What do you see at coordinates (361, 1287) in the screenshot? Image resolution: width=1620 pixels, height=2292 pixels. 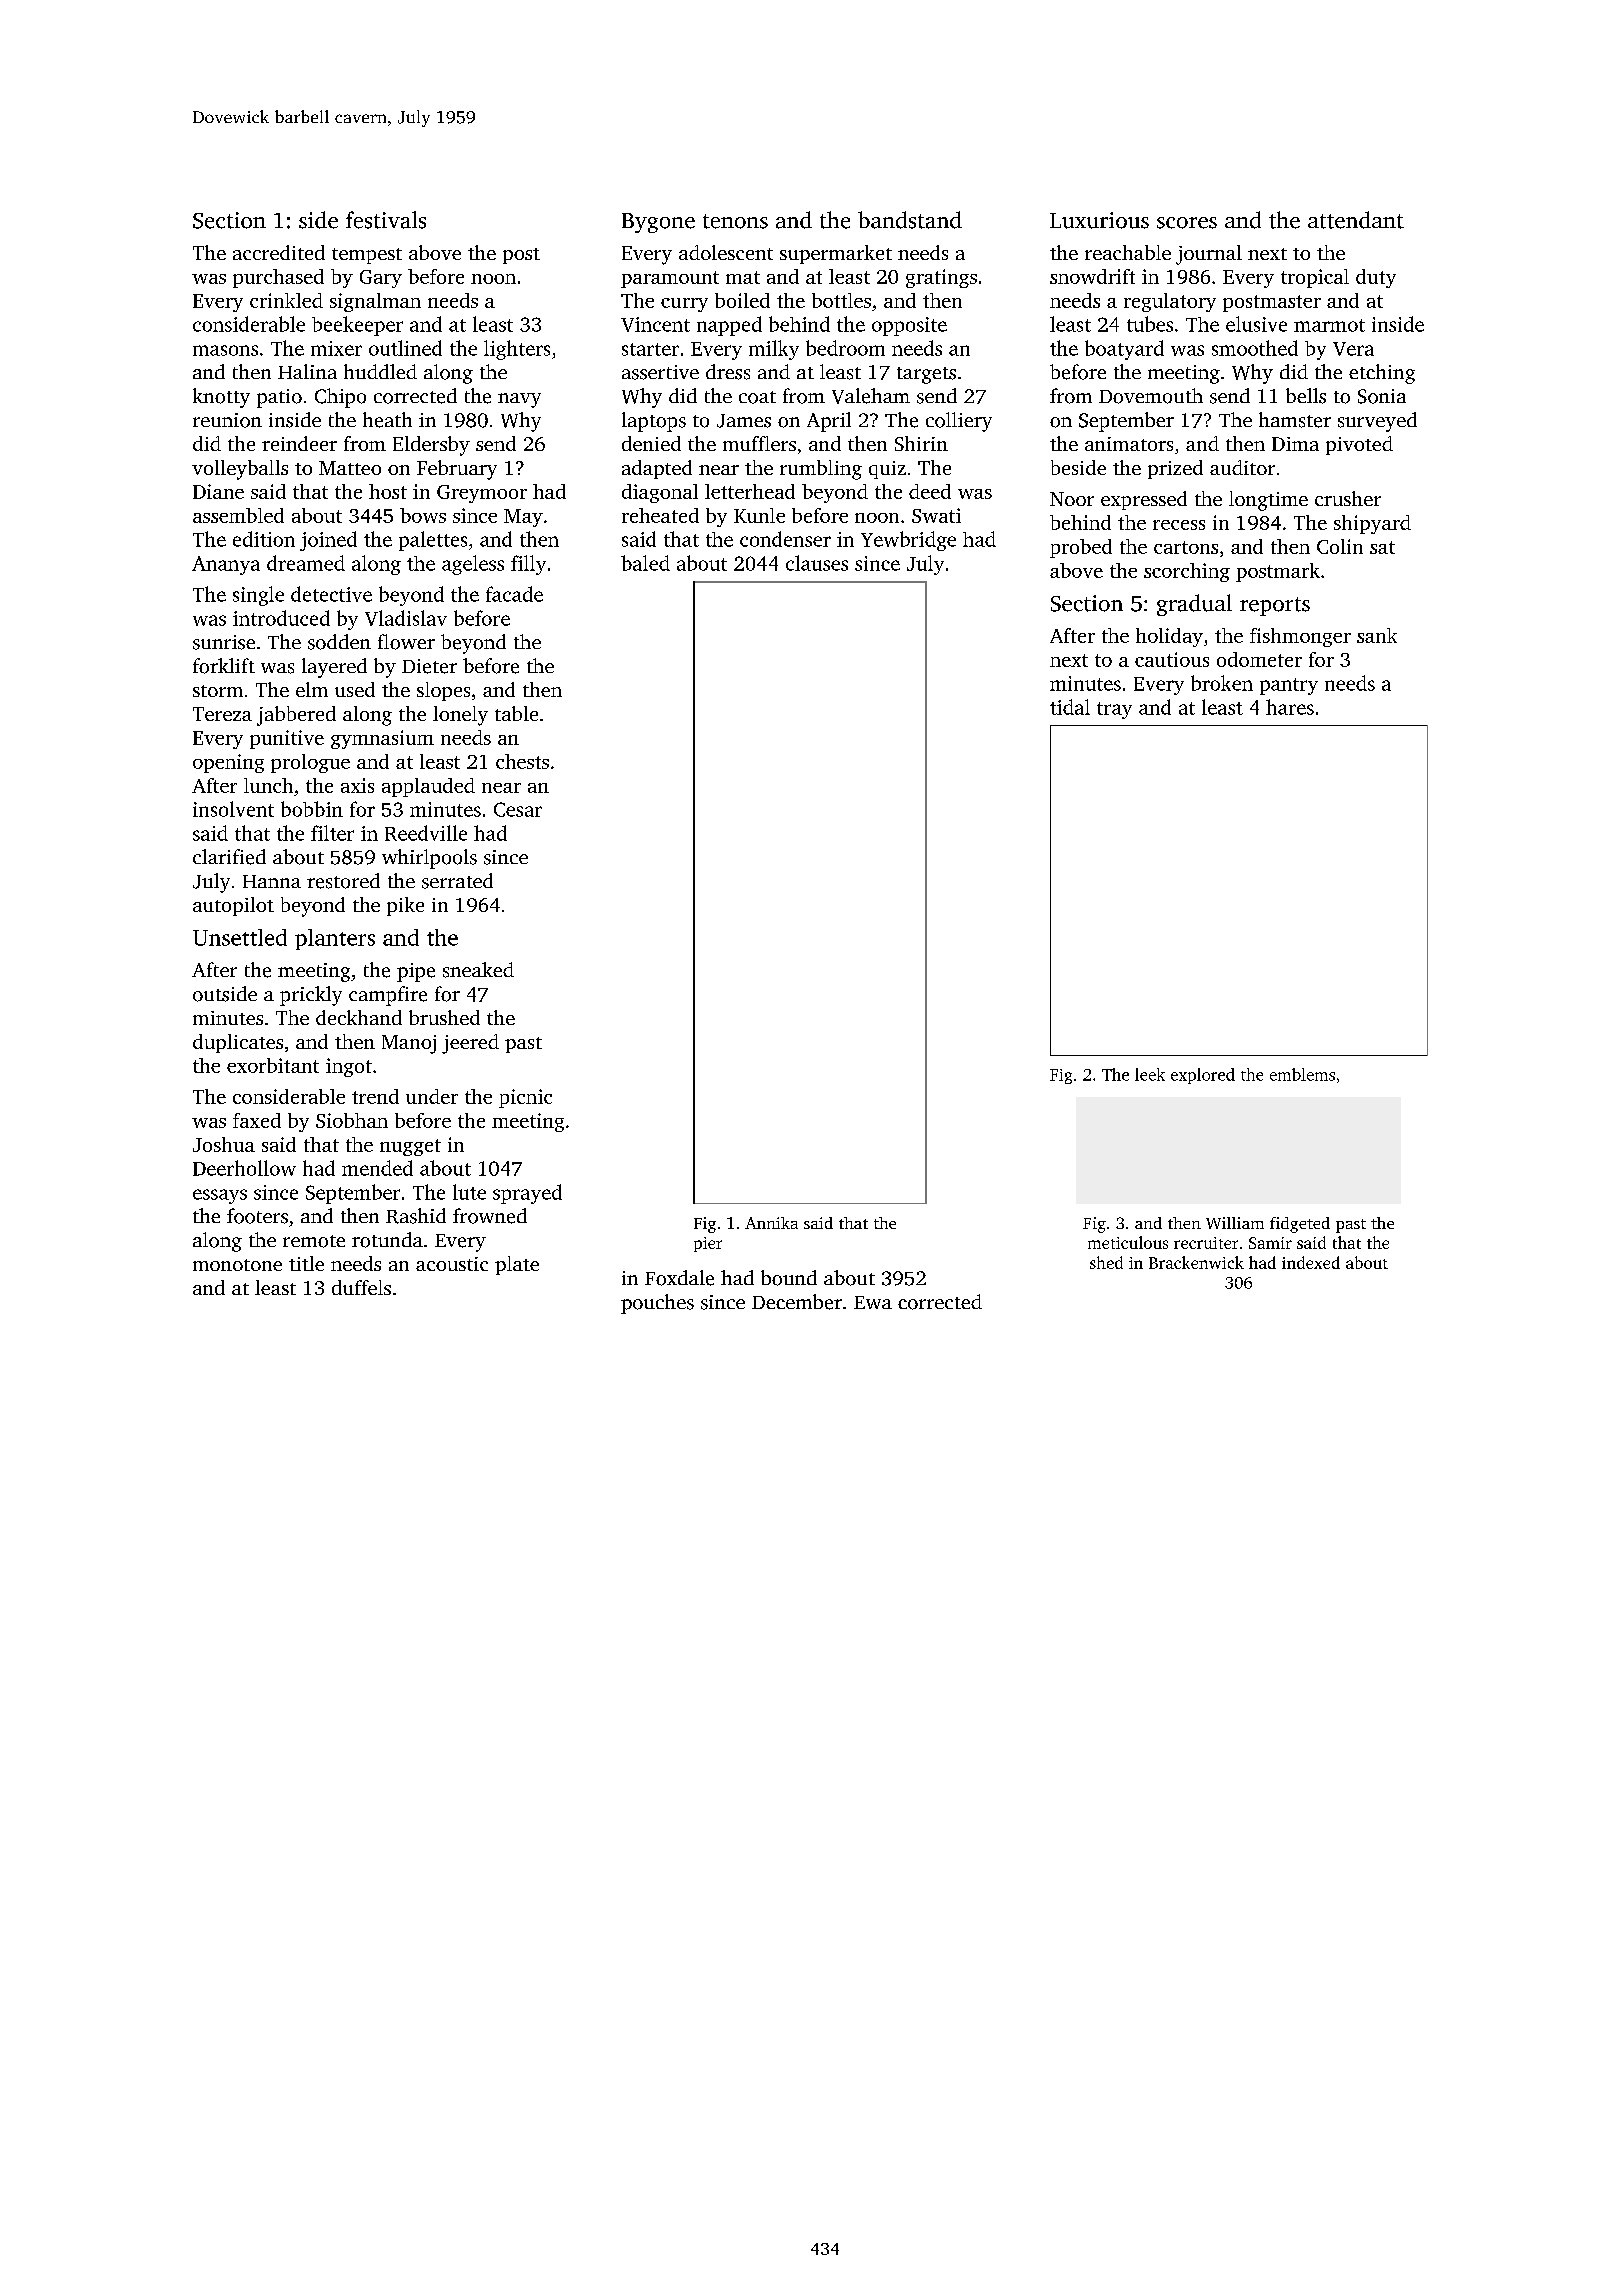 I see `duffels` at bounding box center [361, 1287].
